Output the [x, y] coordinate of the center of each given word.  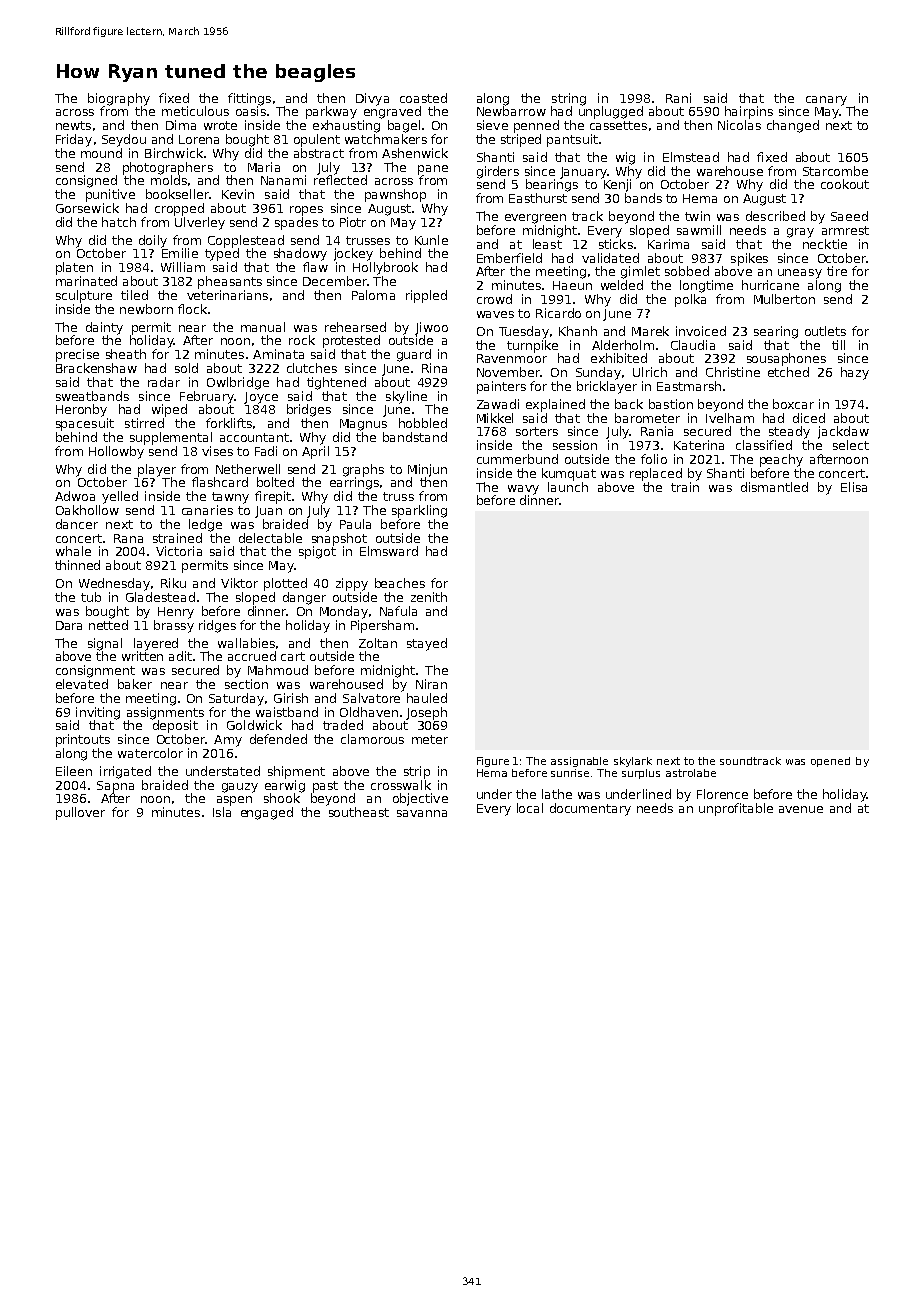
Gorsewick [87, 208]
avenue [801, 809]
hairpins [749, 112]
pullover [80, 813]
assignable [579, 762]
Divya [372, 99]
